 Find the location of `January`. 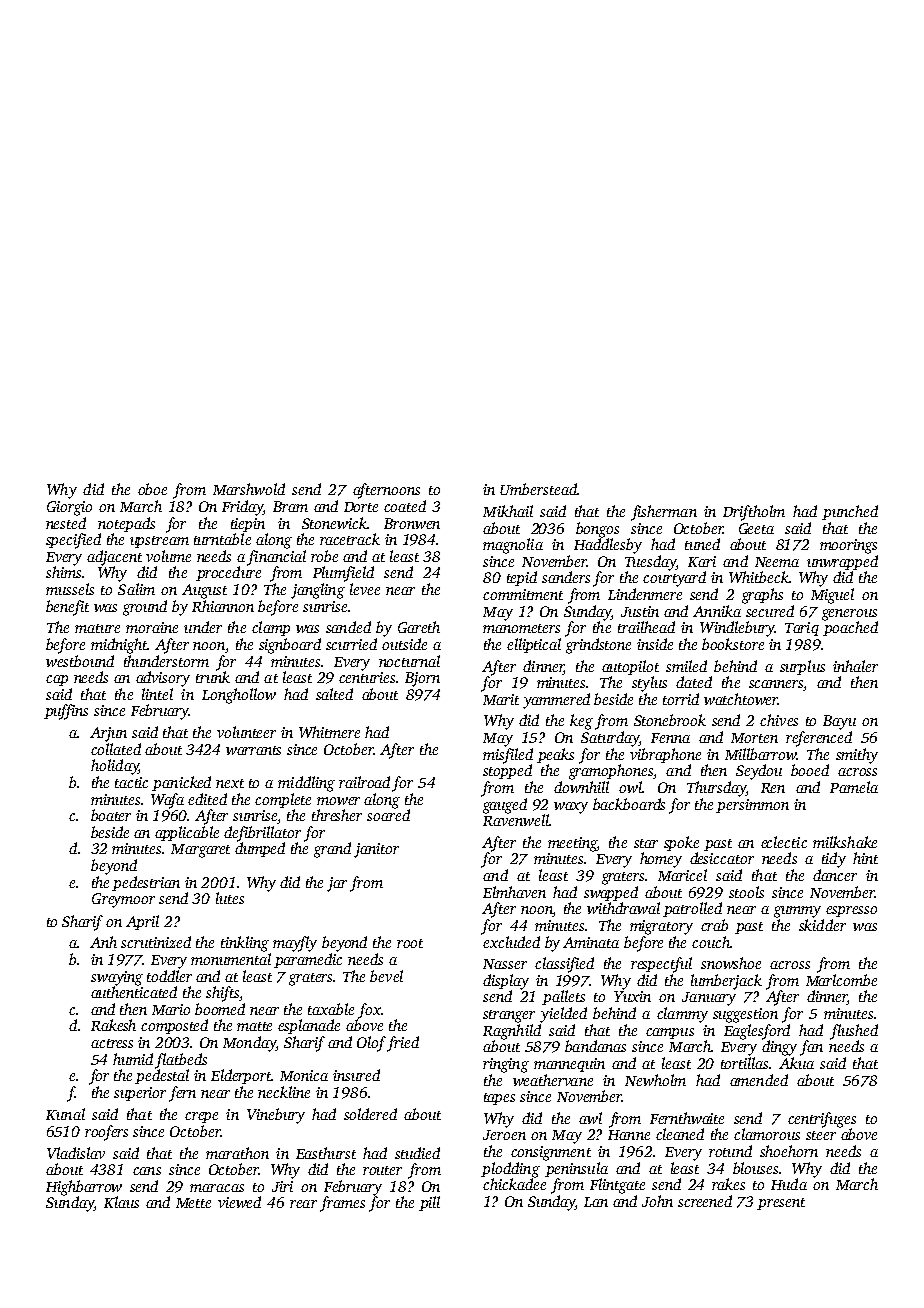

January is located at coordinates (709, 999).
